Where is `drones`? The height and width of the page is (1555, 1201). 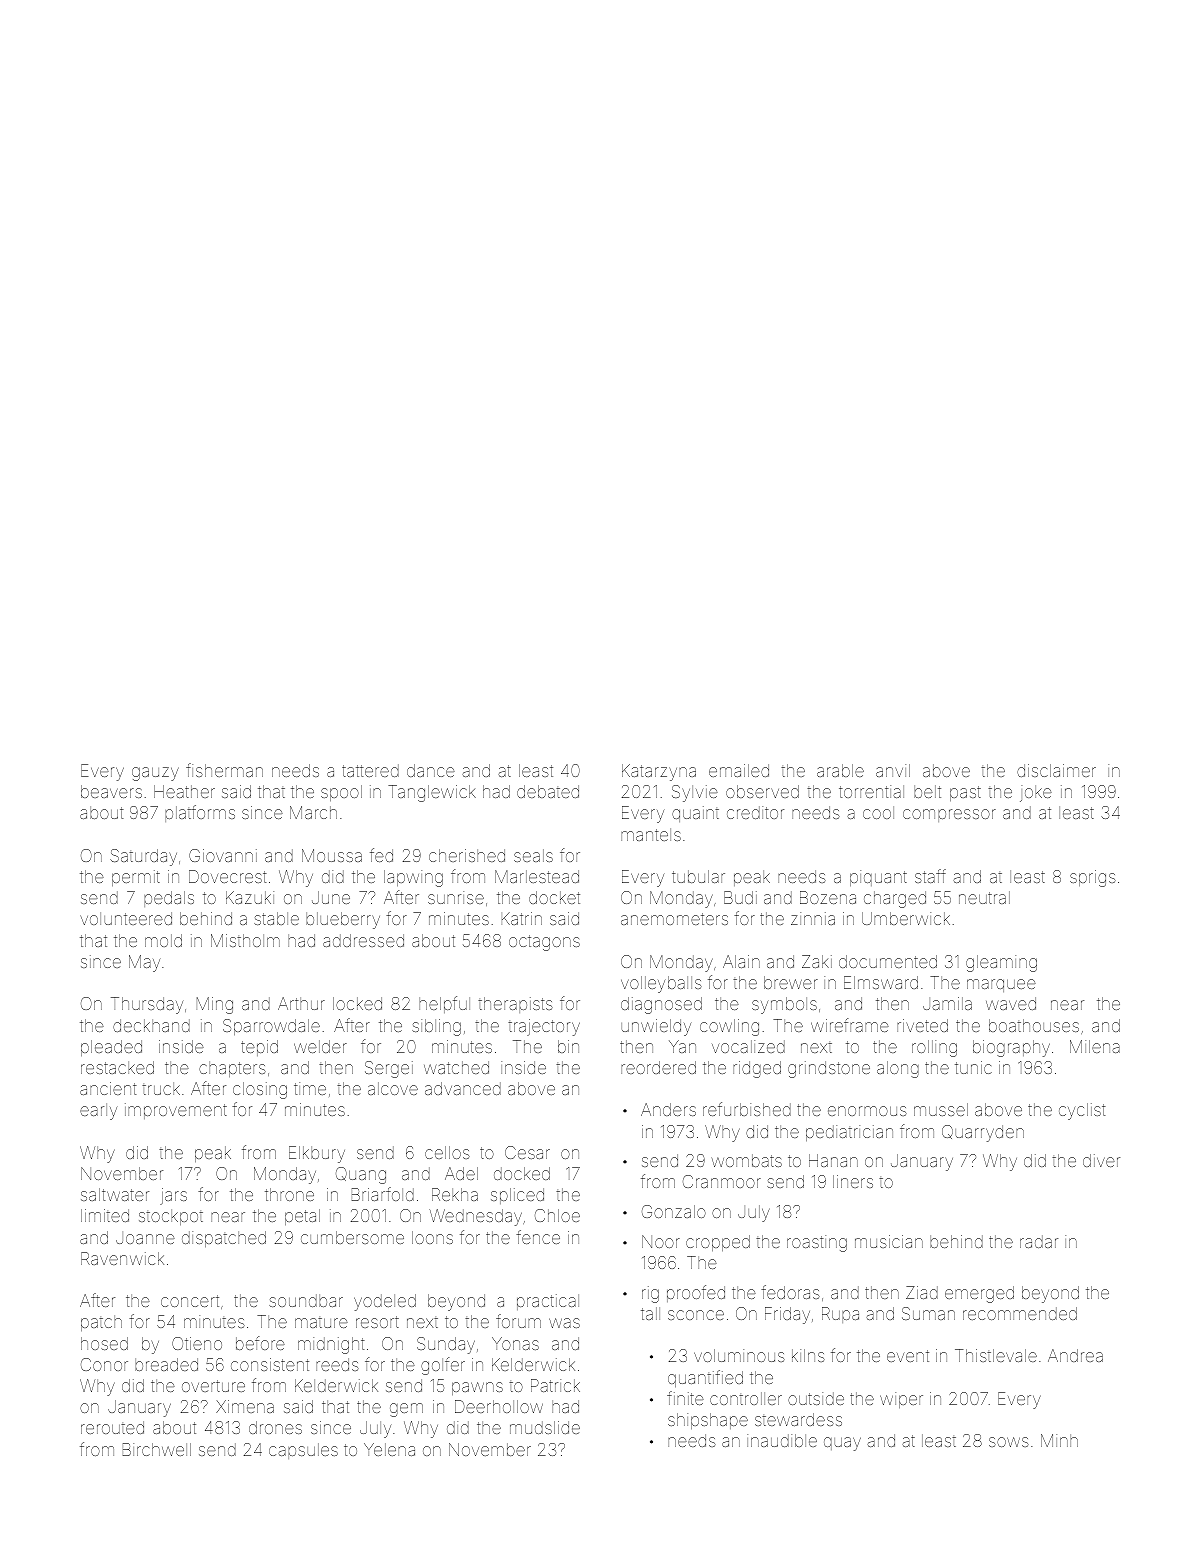 drones is located at coordinates (275, 1427).
